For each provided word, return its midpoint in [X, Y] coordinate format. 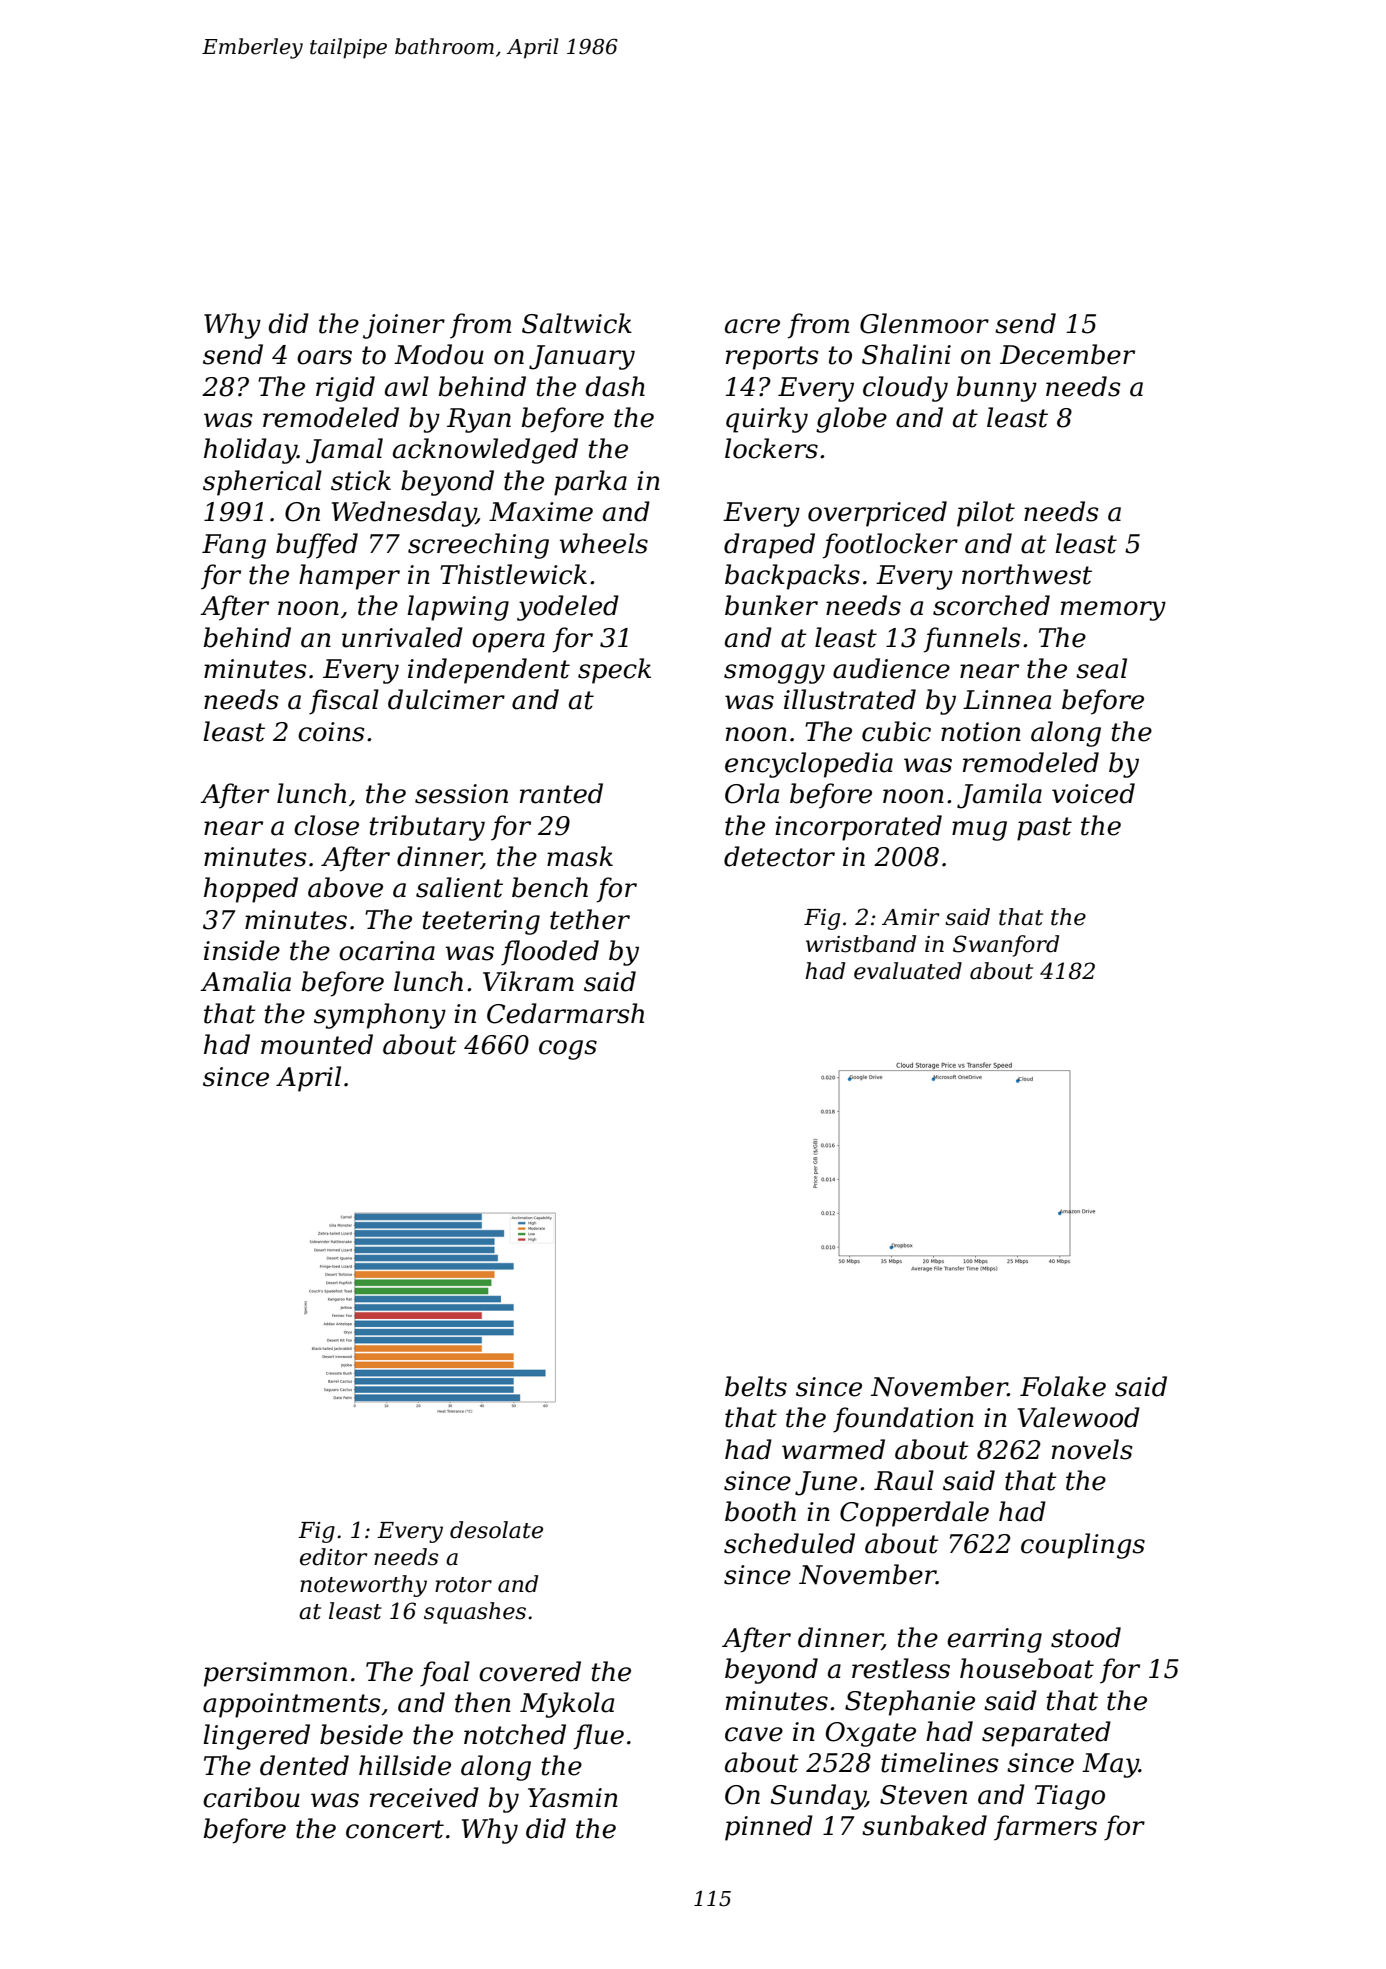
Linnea [1007, 700]
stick [361, 480]
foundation [903, 1420]
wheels [604, 543]
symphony [380, 1016]
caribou [251, 1797]
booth [760, 1511]
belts [756, 1386]
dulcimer [446, 699]
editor [333, 1557]
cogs [568, 1050]
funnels [972, 640]
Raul [904, 1480]
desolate [496, 1530]
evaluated [908, 971]
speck [614, 671]
